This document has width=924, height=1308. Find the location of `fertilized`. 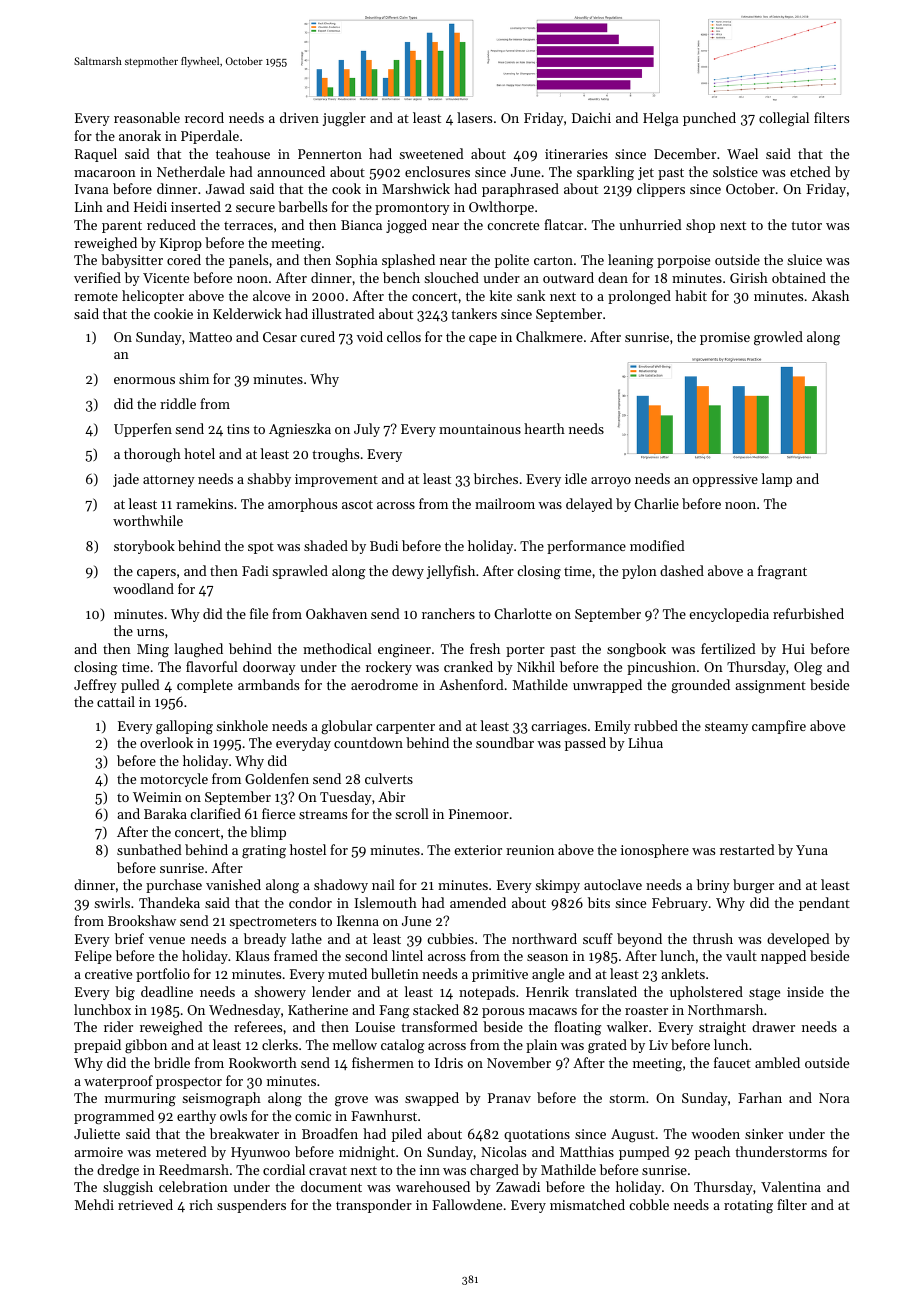

fertilized is located at coordinates (728, 648).
